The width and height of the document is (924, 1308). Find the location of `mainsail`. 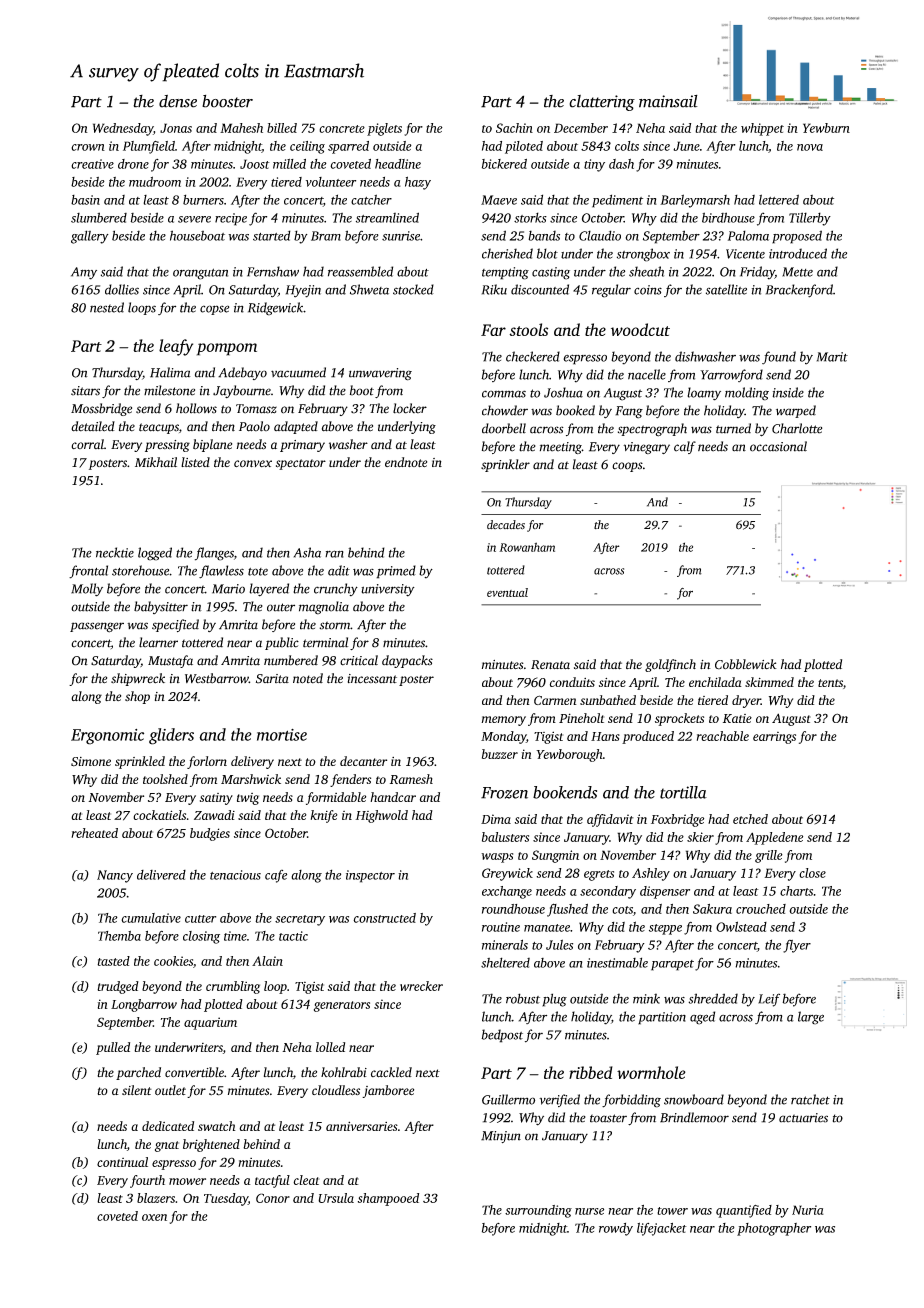

mainsail is located at coordinates (668, 101).
